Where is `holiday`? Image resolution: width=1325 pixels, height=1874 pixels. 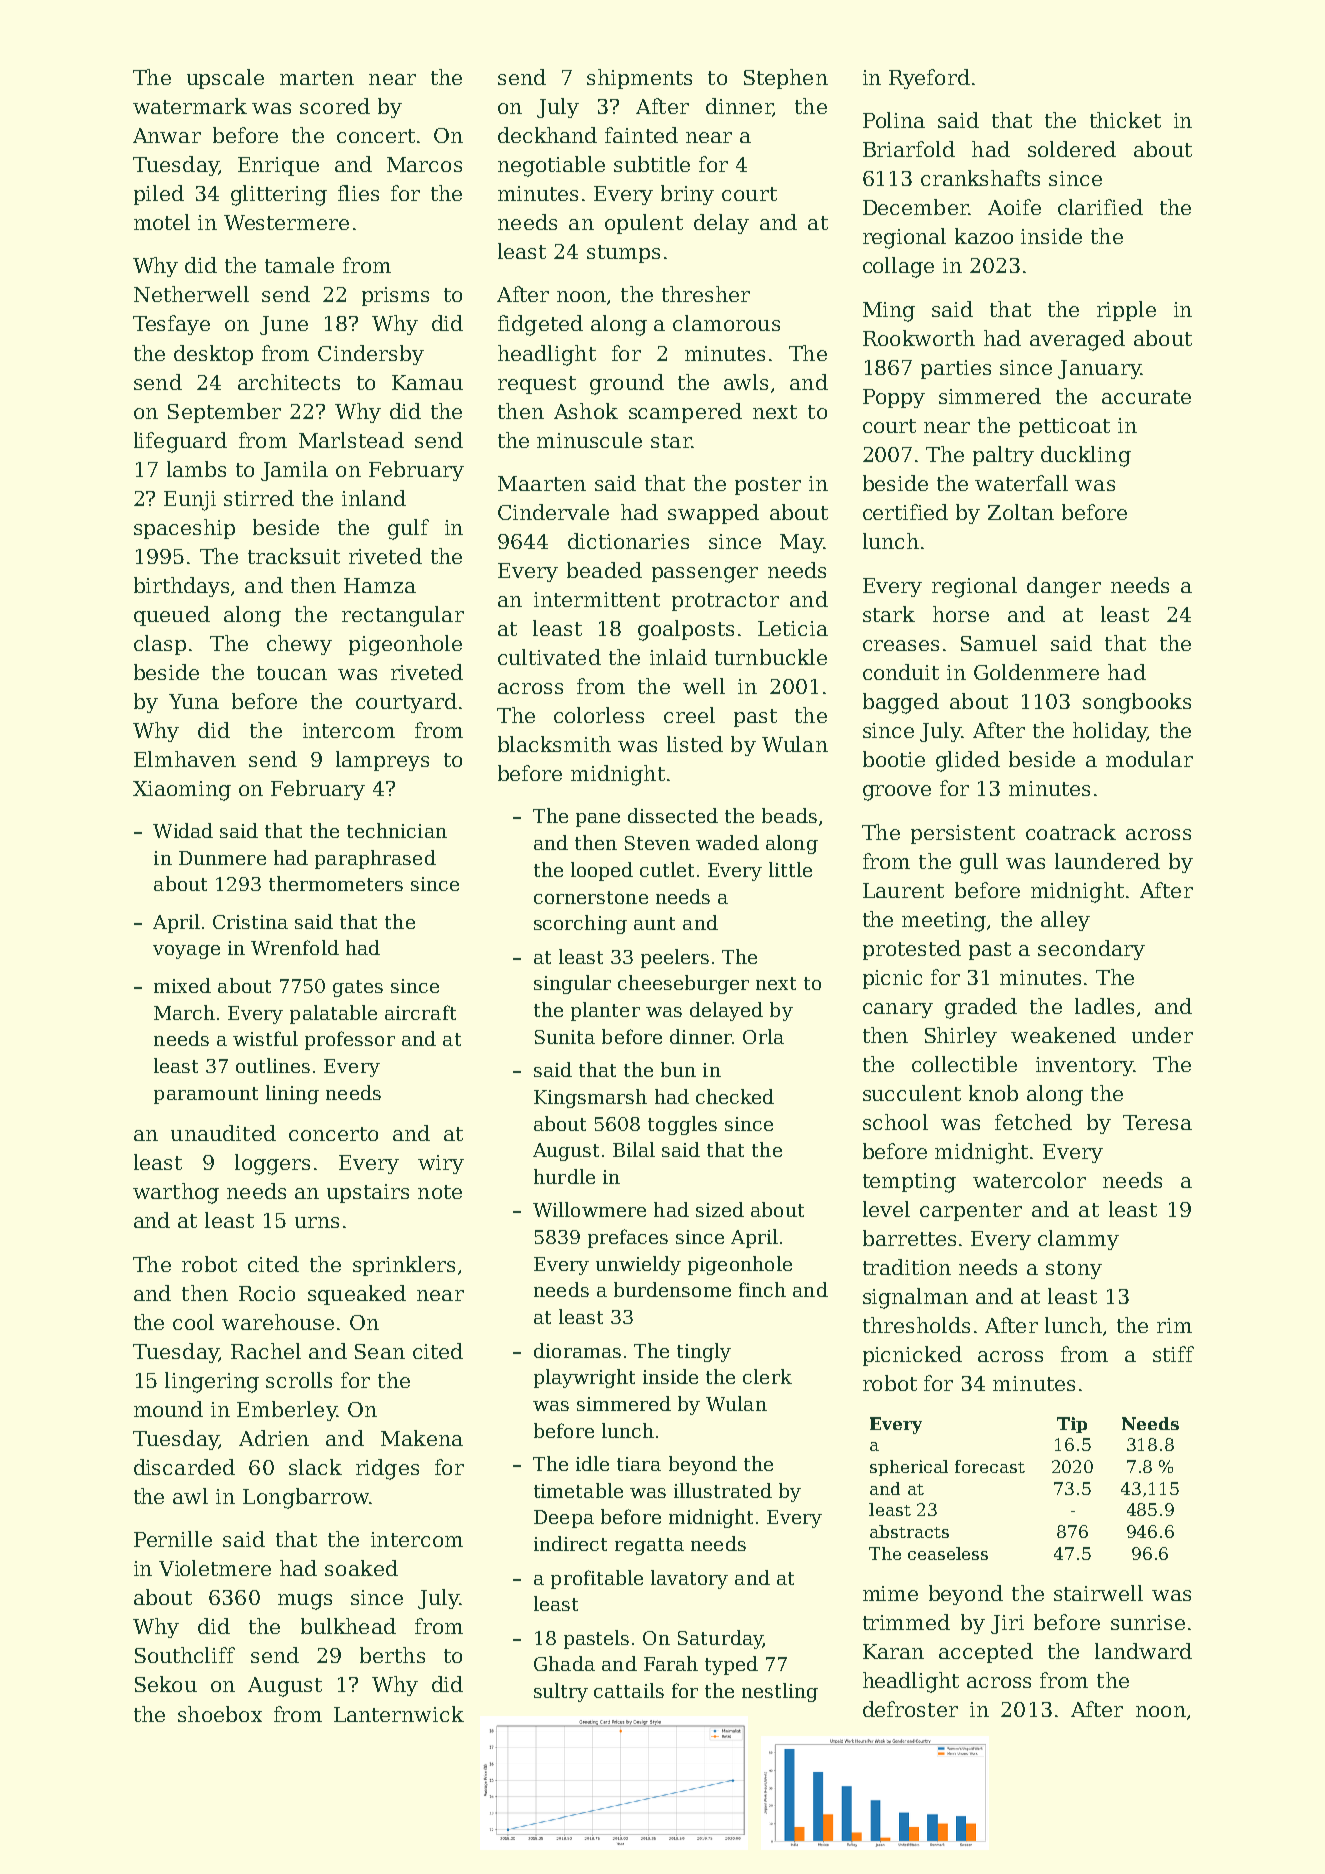
holiday is located at coordinates (1110, 732).
